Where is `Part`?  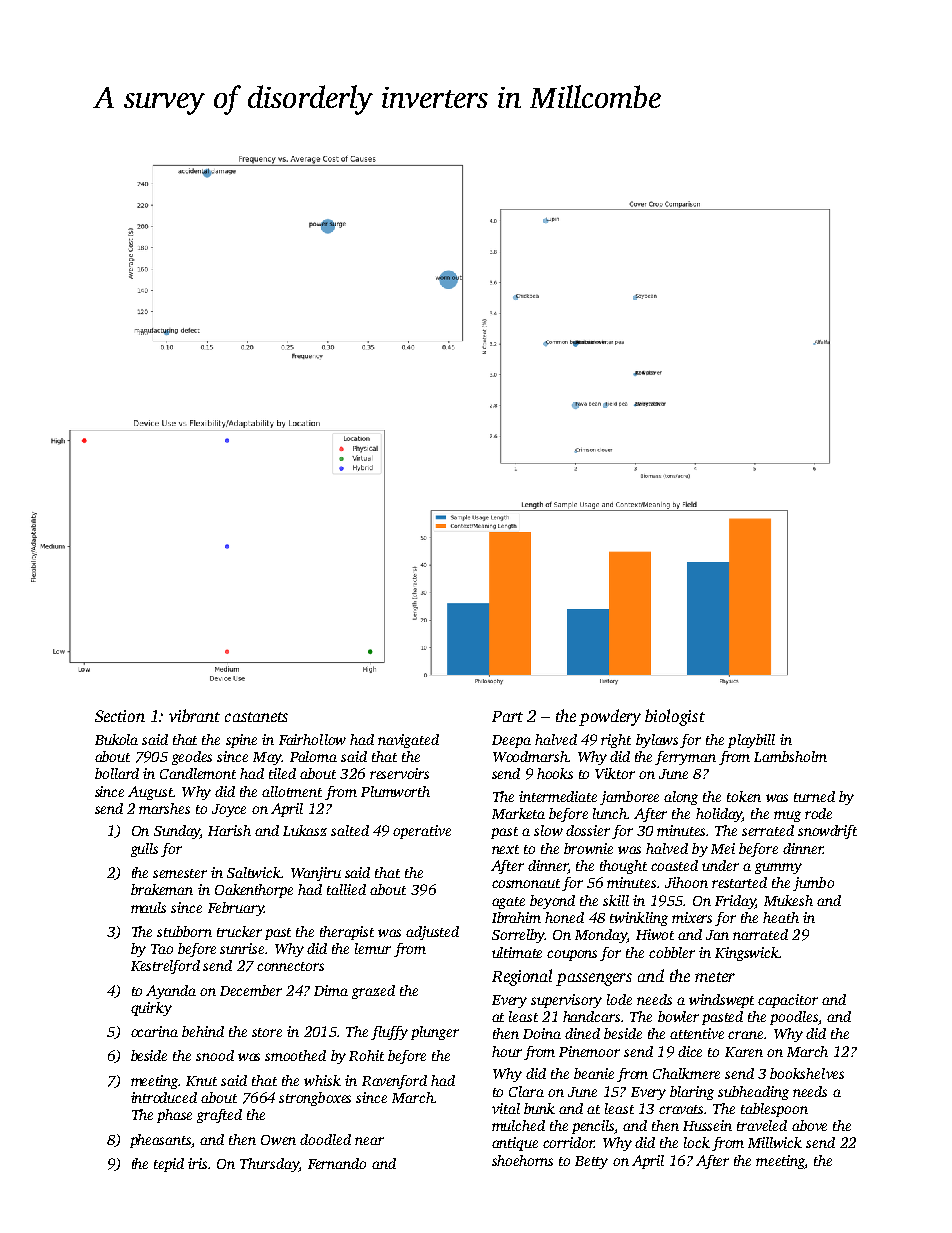
Part is located at coordinates (507, 716).
